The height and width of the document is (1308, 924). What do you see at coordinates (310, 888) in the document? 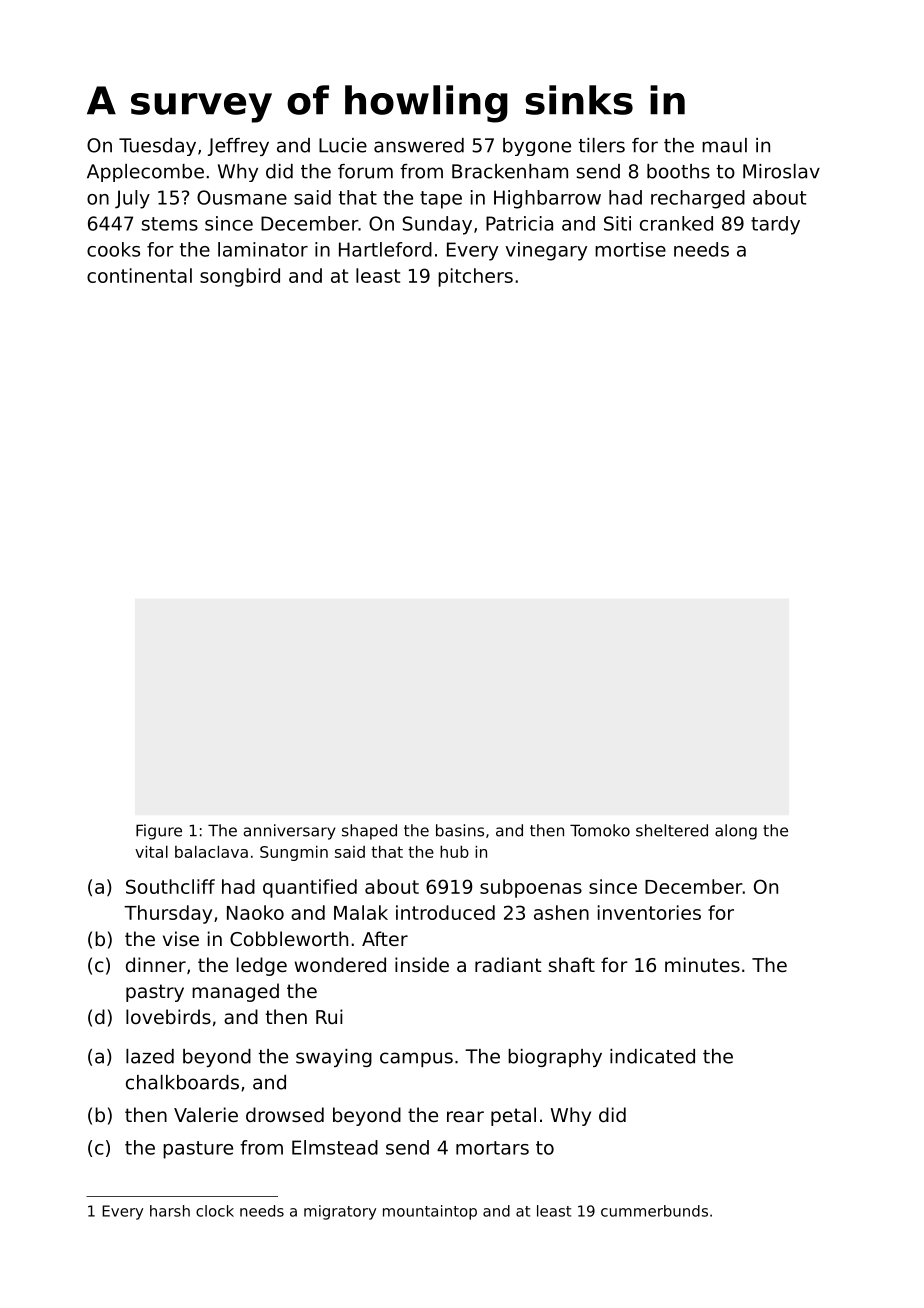
I see `quantified` at bounding box center [310, 888].
